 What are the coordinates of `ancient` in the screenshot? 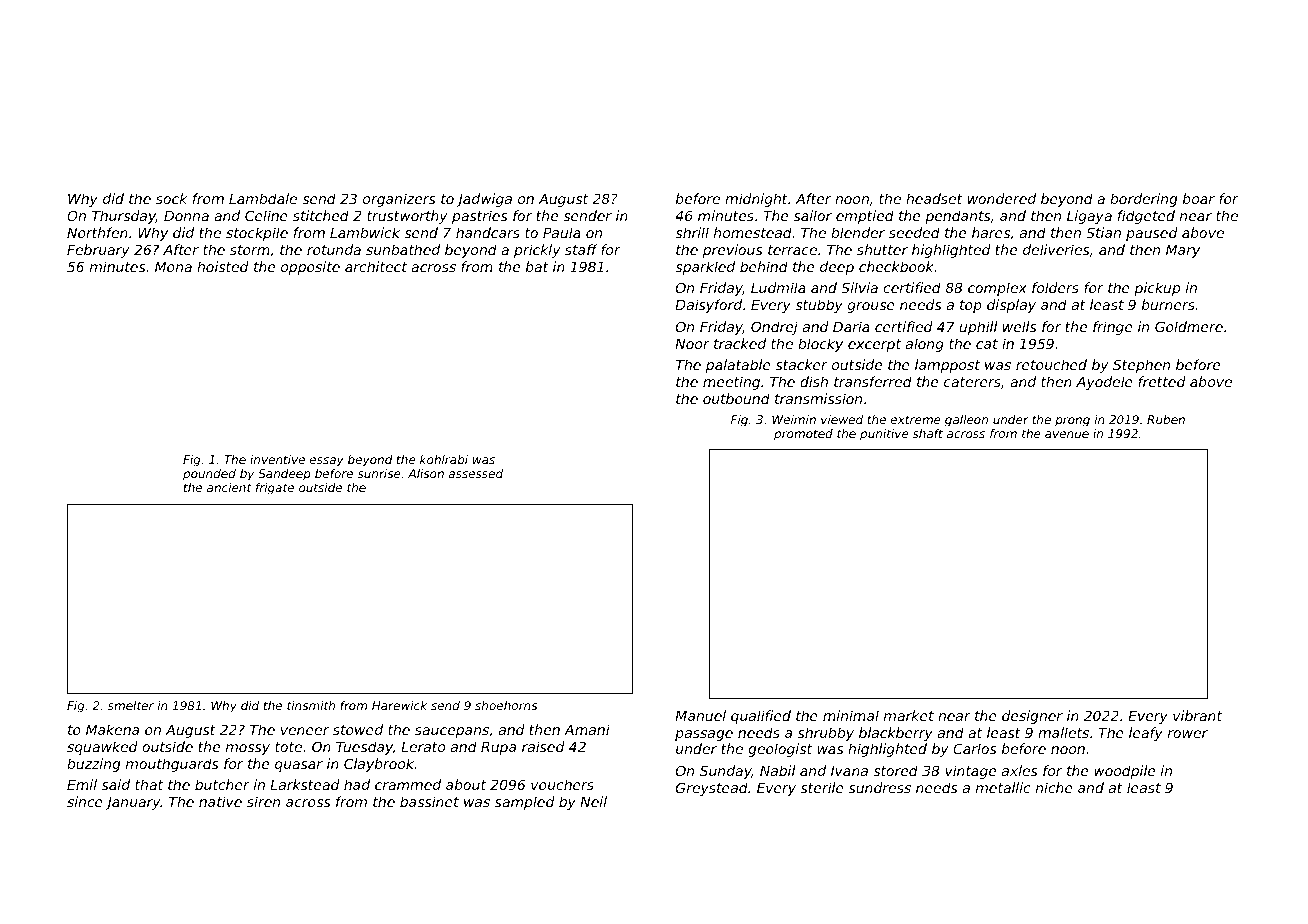 It's located at (229, 487).
